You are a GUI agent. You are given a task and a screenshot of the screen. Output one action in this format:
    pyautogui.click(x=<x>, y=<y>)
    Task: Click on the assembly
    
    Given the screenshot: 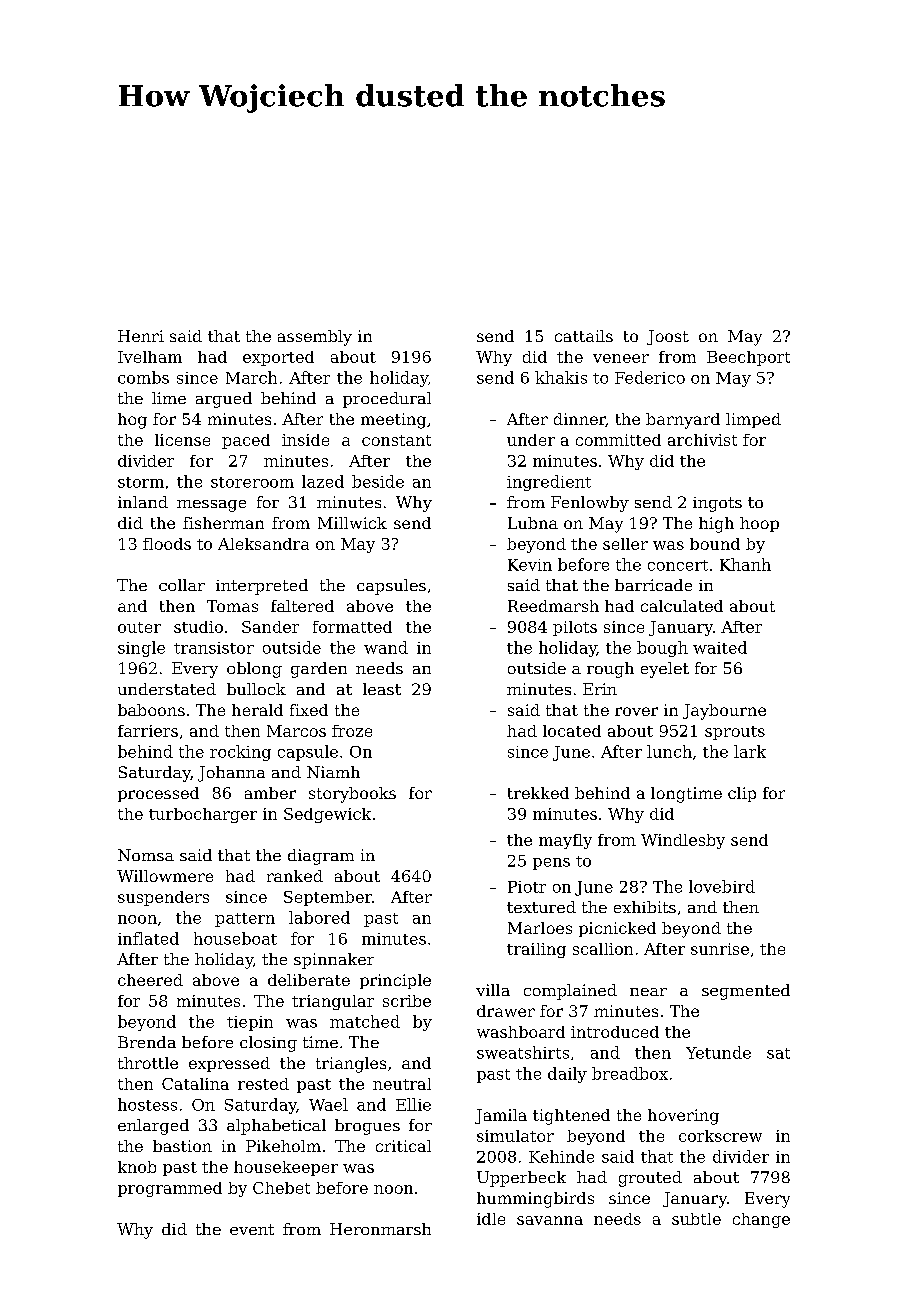 What is the action you would take?
    pyautogui.click(x=315, y=338)
